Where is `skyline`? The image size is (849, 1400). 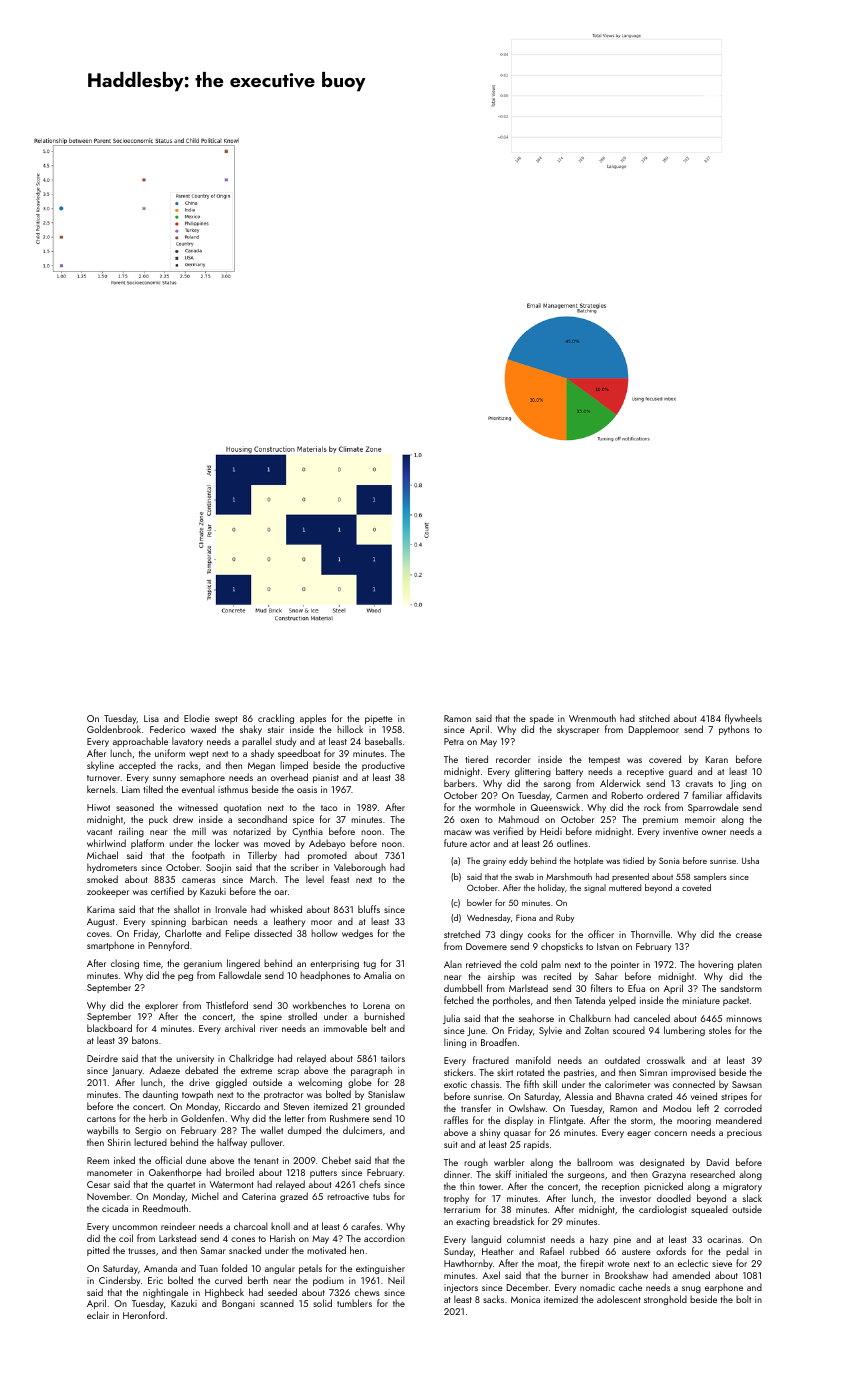
skyline is located at coordinates (100, 766).
